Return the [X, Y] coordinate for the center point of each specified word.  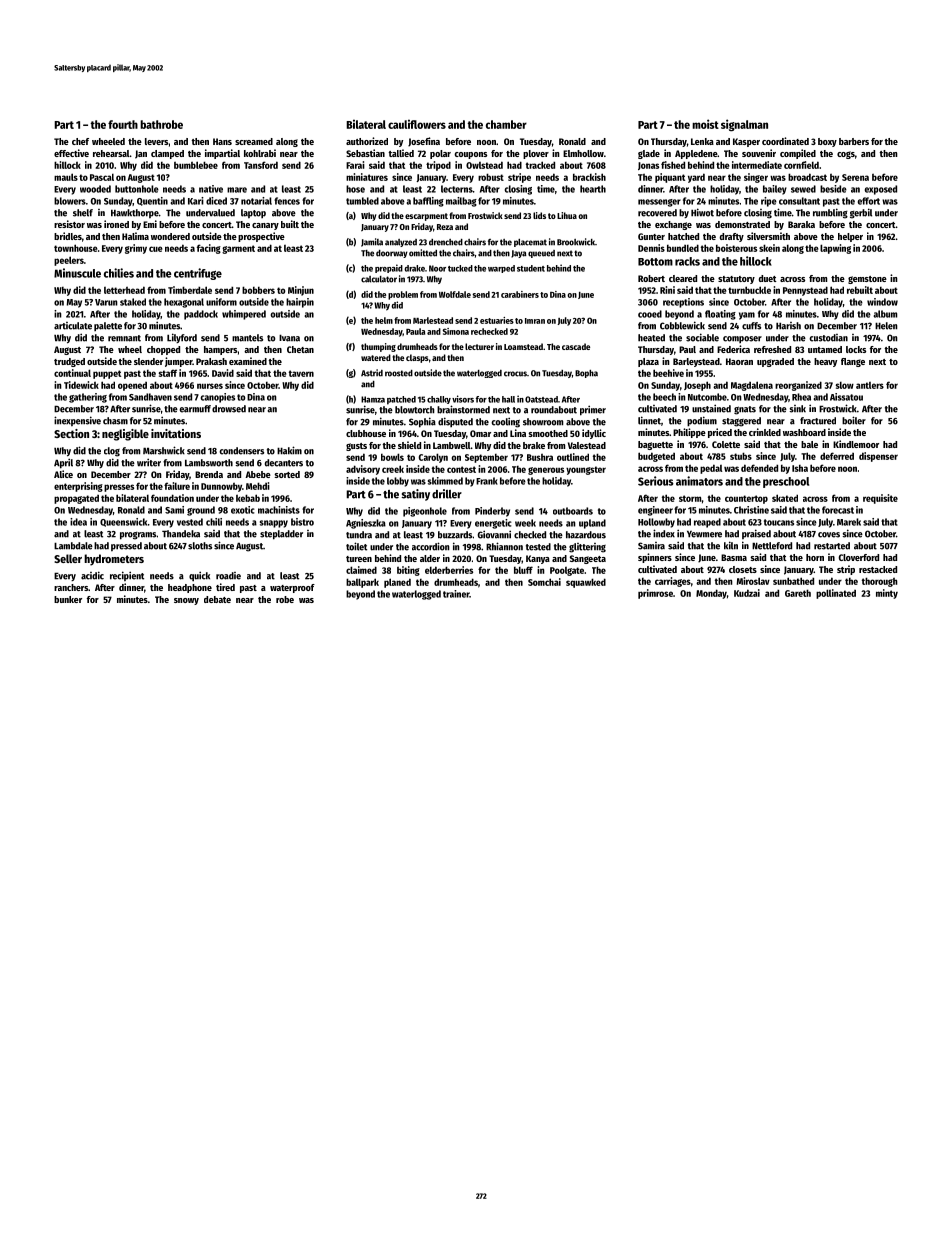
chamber [506, 124]
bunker [68, 599]
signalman [744, 125]
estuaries [497, 320]
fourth [123, 124]
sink [797, 409]
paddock [201, 315]
